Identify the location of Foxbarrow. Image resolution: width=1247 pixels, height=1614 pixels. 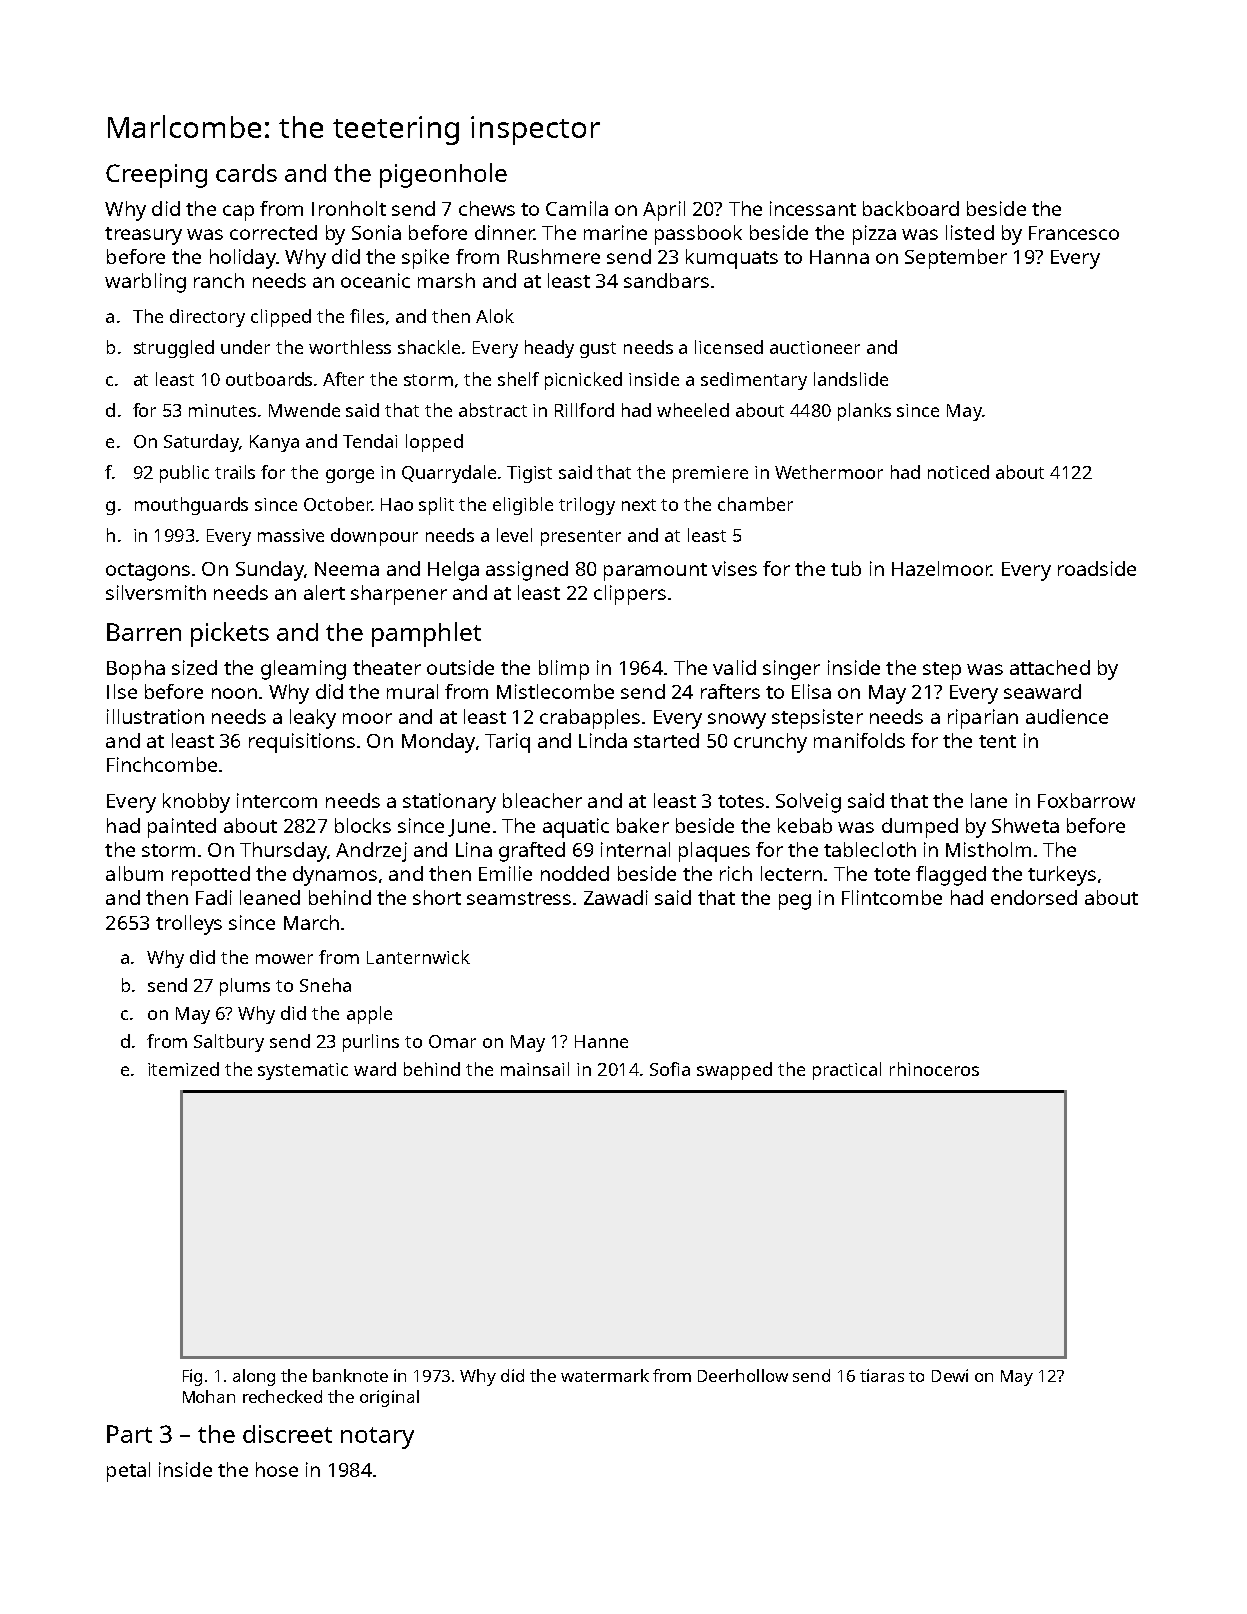
(1086, 800).
